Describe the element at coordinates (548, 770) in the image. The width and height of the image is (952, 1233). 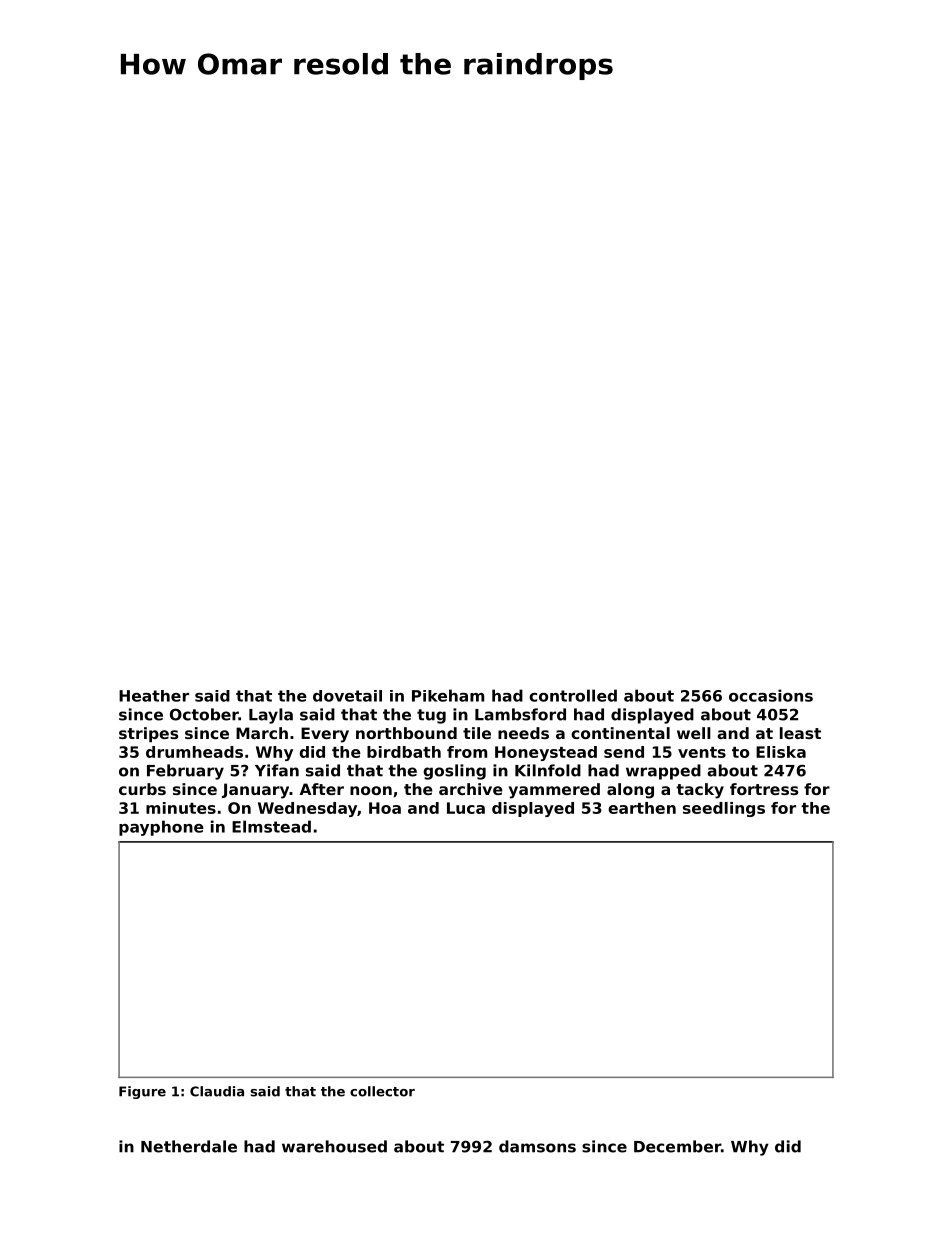
I see `Kilnfold` at that location.
